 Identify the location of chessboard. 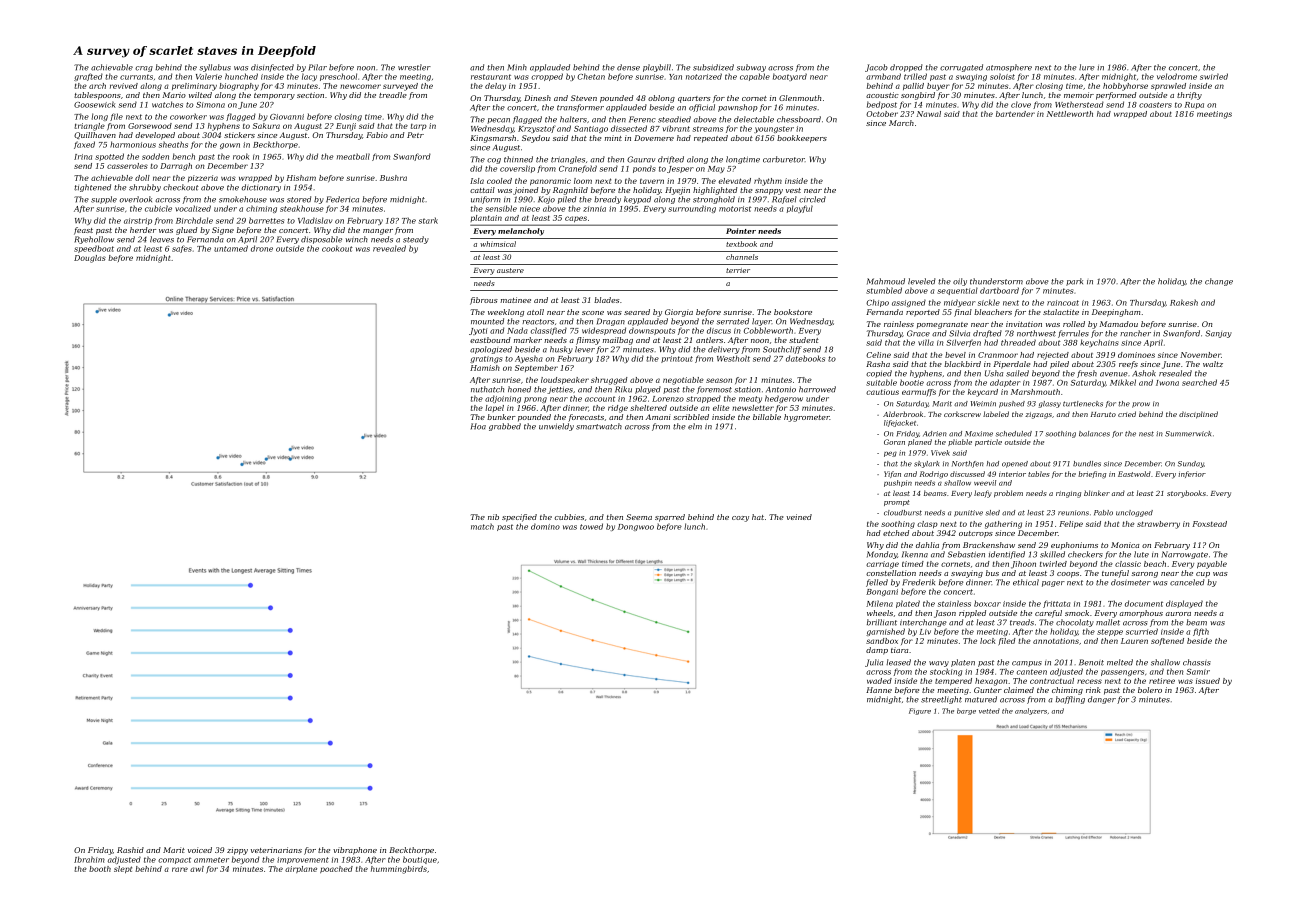
(799, 119).
